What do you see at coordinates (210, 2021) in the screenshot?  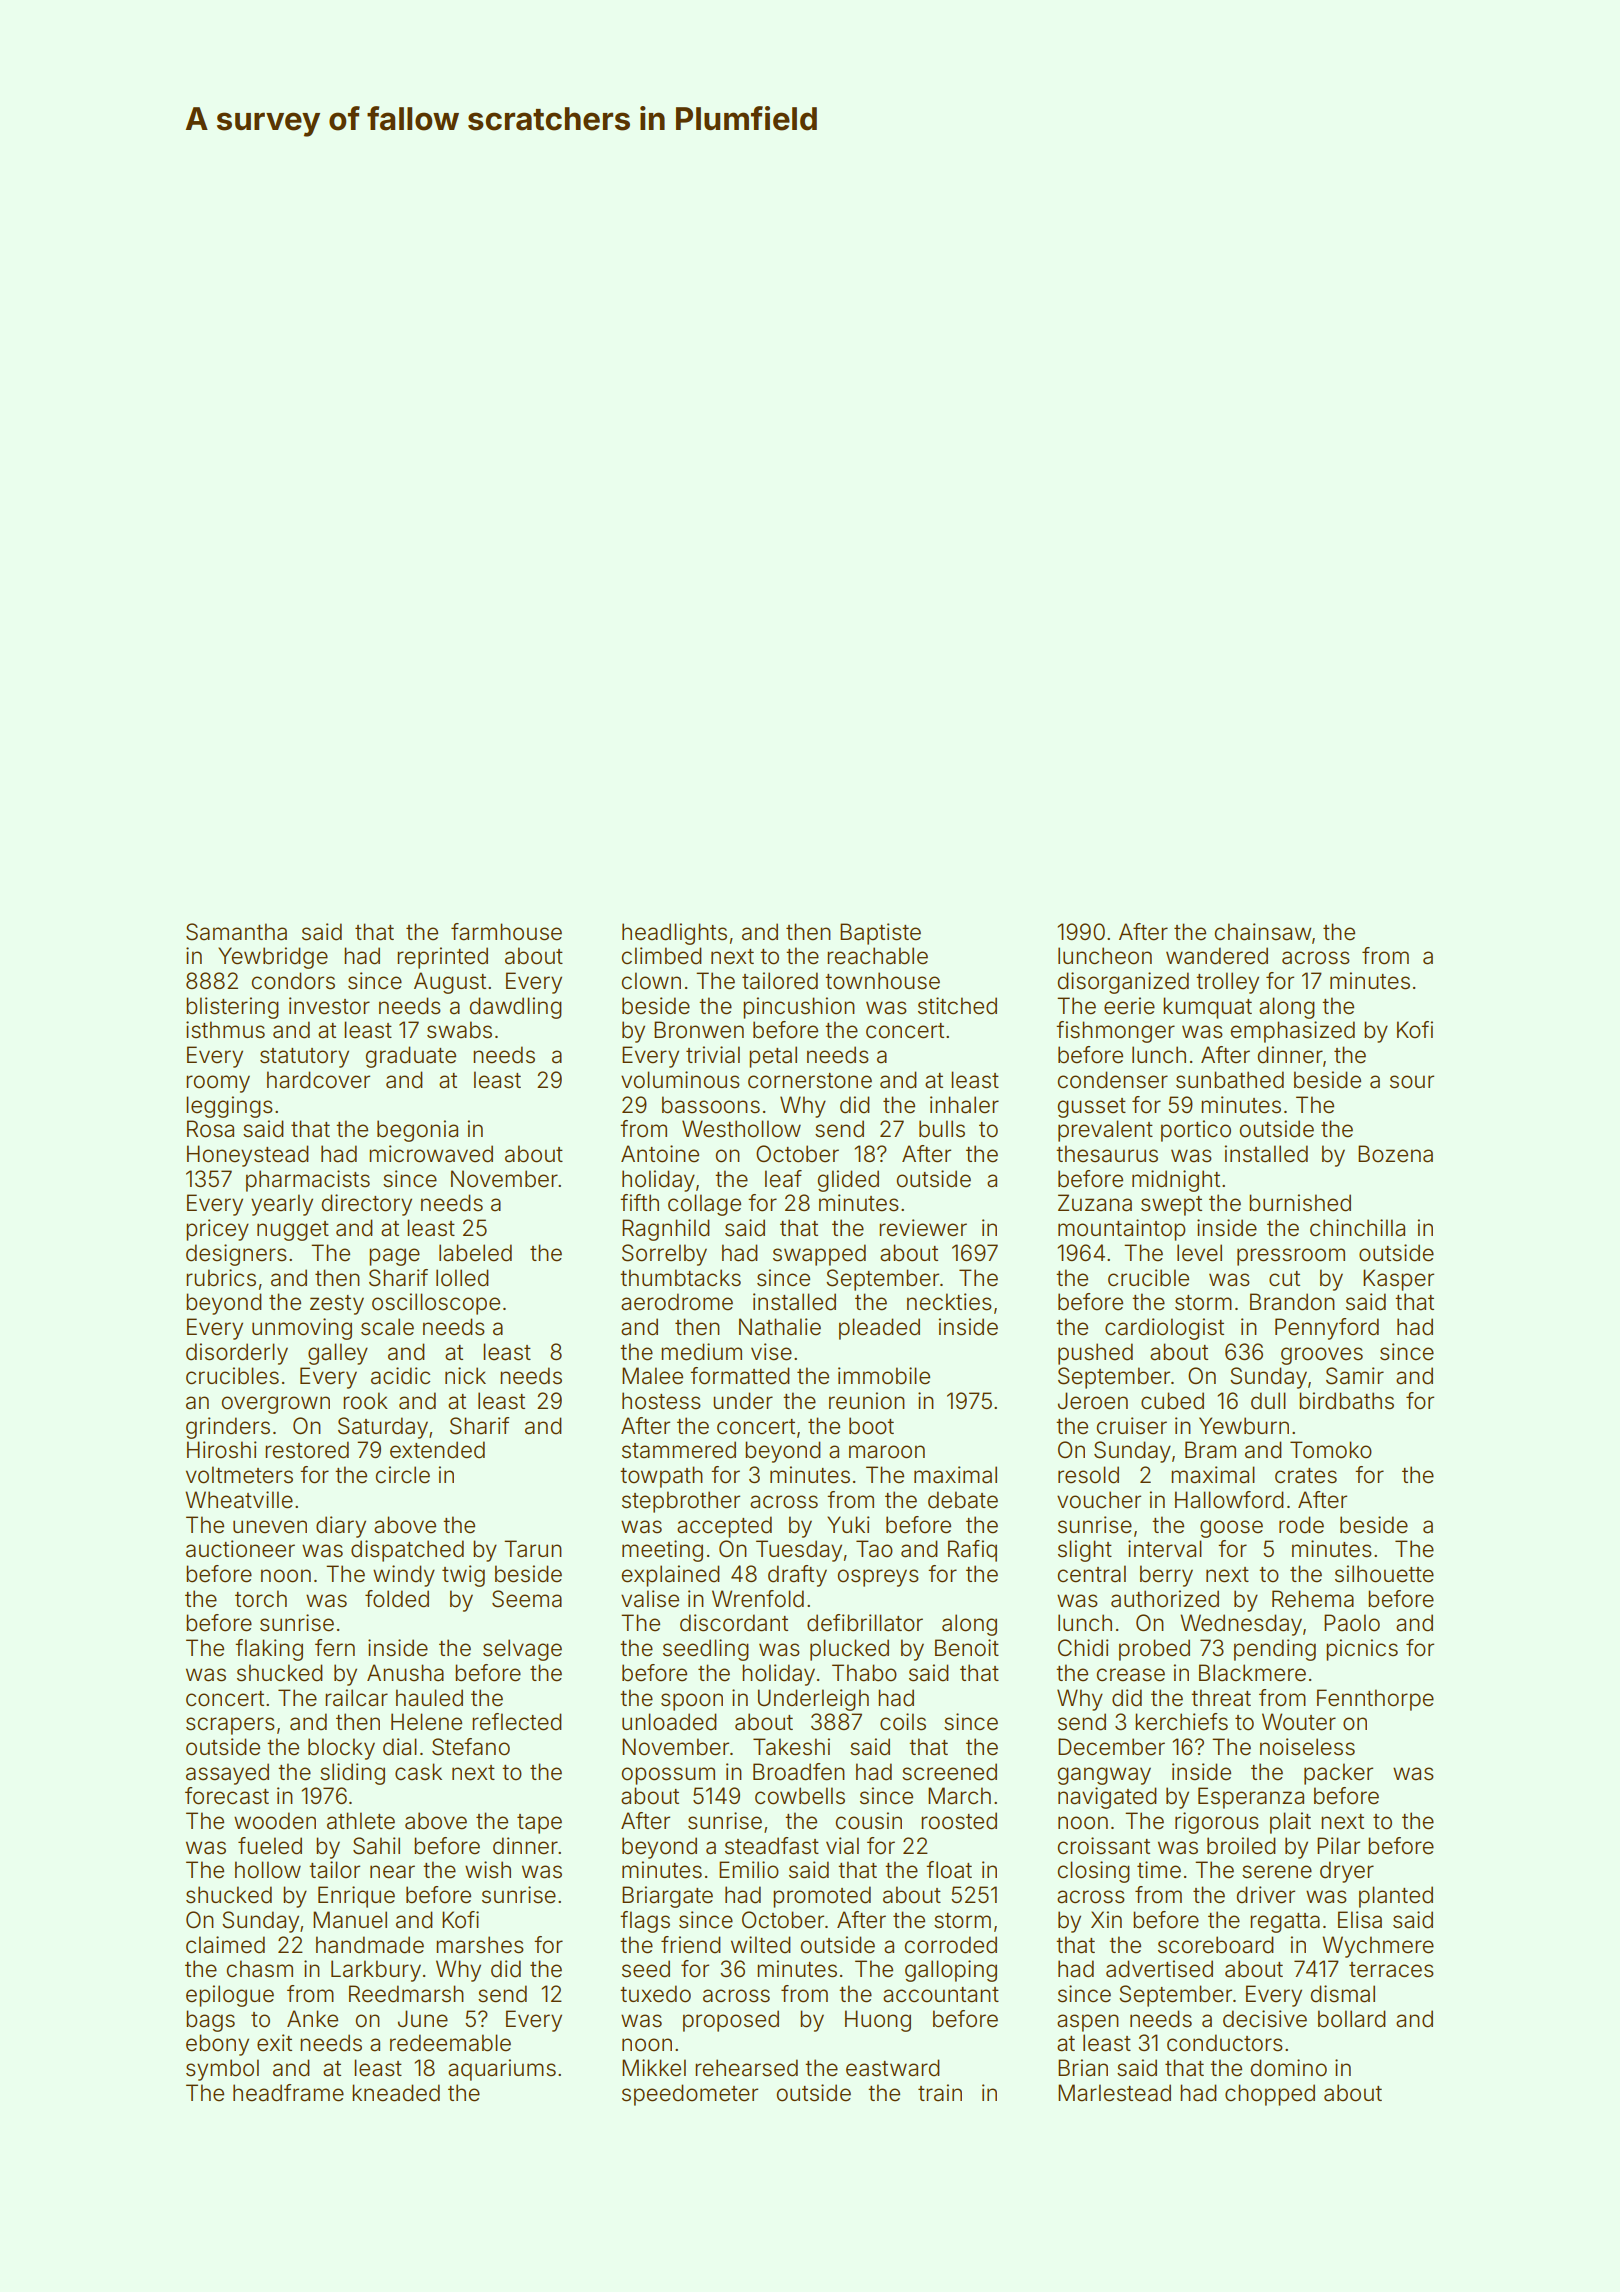 I see `bags` at bounding box center [210, 2021].
